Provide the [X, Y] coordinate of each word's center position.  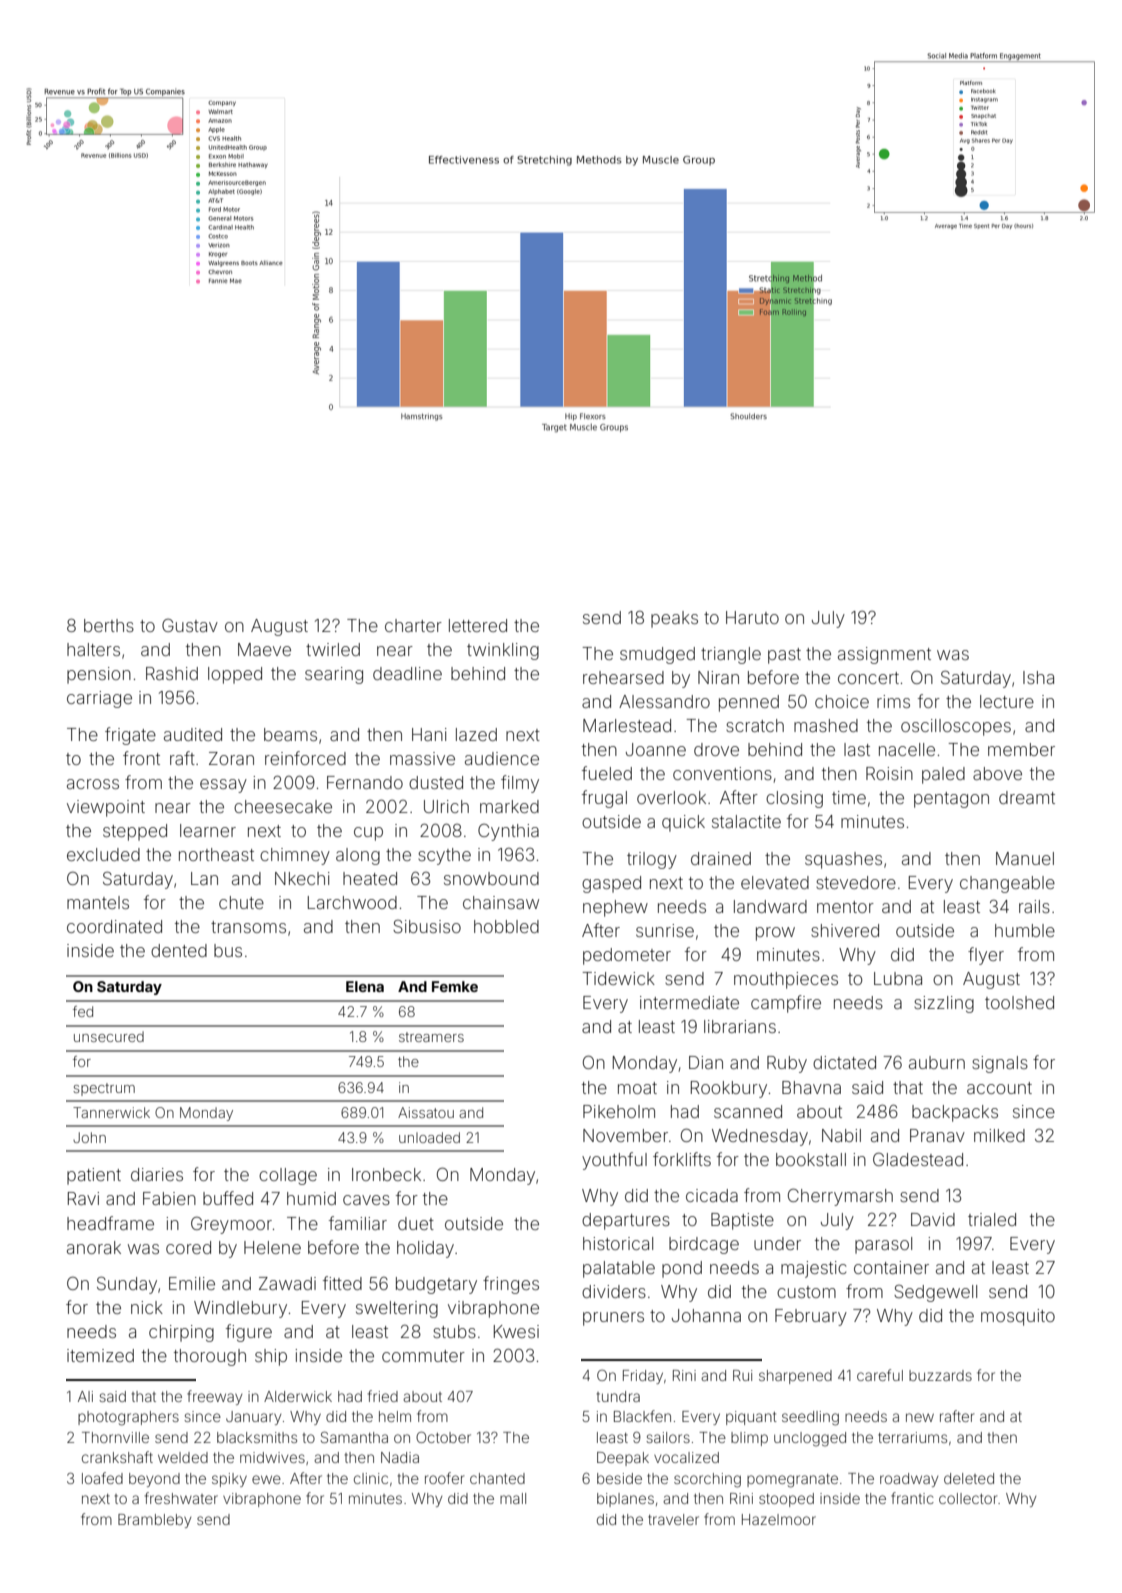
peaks [674, 619]
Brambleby [154, 1521]
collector [968, 1498]
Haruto [752, 617]
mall [513, 1498]
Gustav [190, 625]
